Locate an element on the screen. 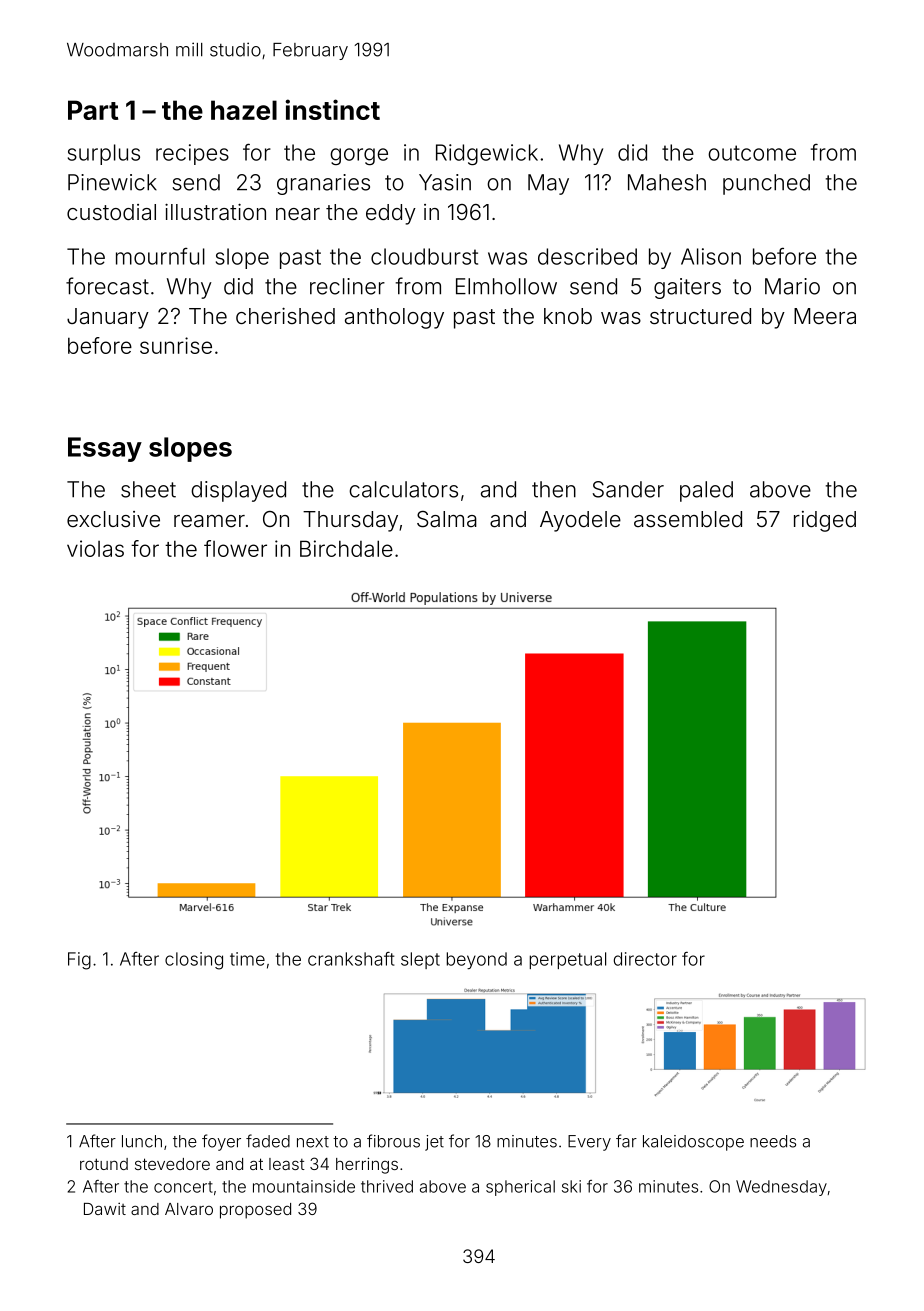 Image resolution: width=924 pixels, height=1311 pixels. anthology is located at coordinates (394, 318).
